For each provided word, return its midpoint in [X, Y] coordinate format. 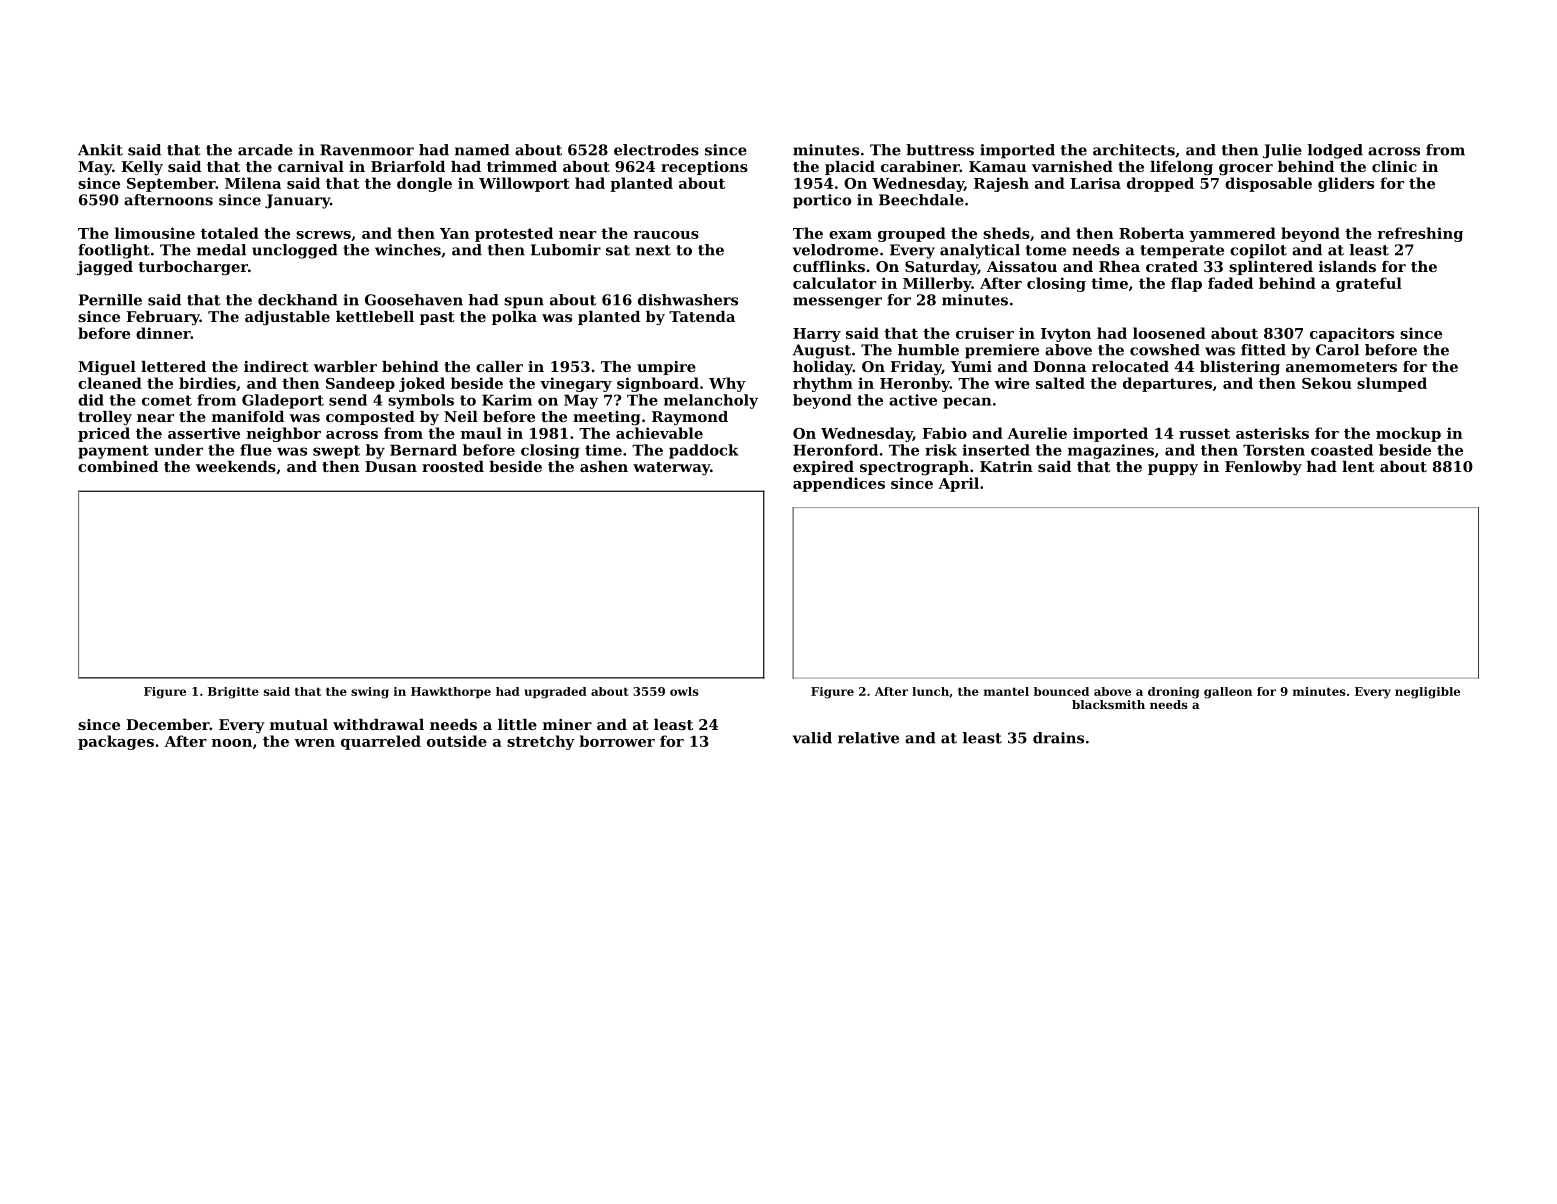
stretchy [541, 742]
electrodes [656, 150]
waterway [671, 468]
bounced [1061, 691]
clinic [1394, 166]
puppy [1173, 470]
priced [104, 434]
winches [408, 250]
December [168, 724]
